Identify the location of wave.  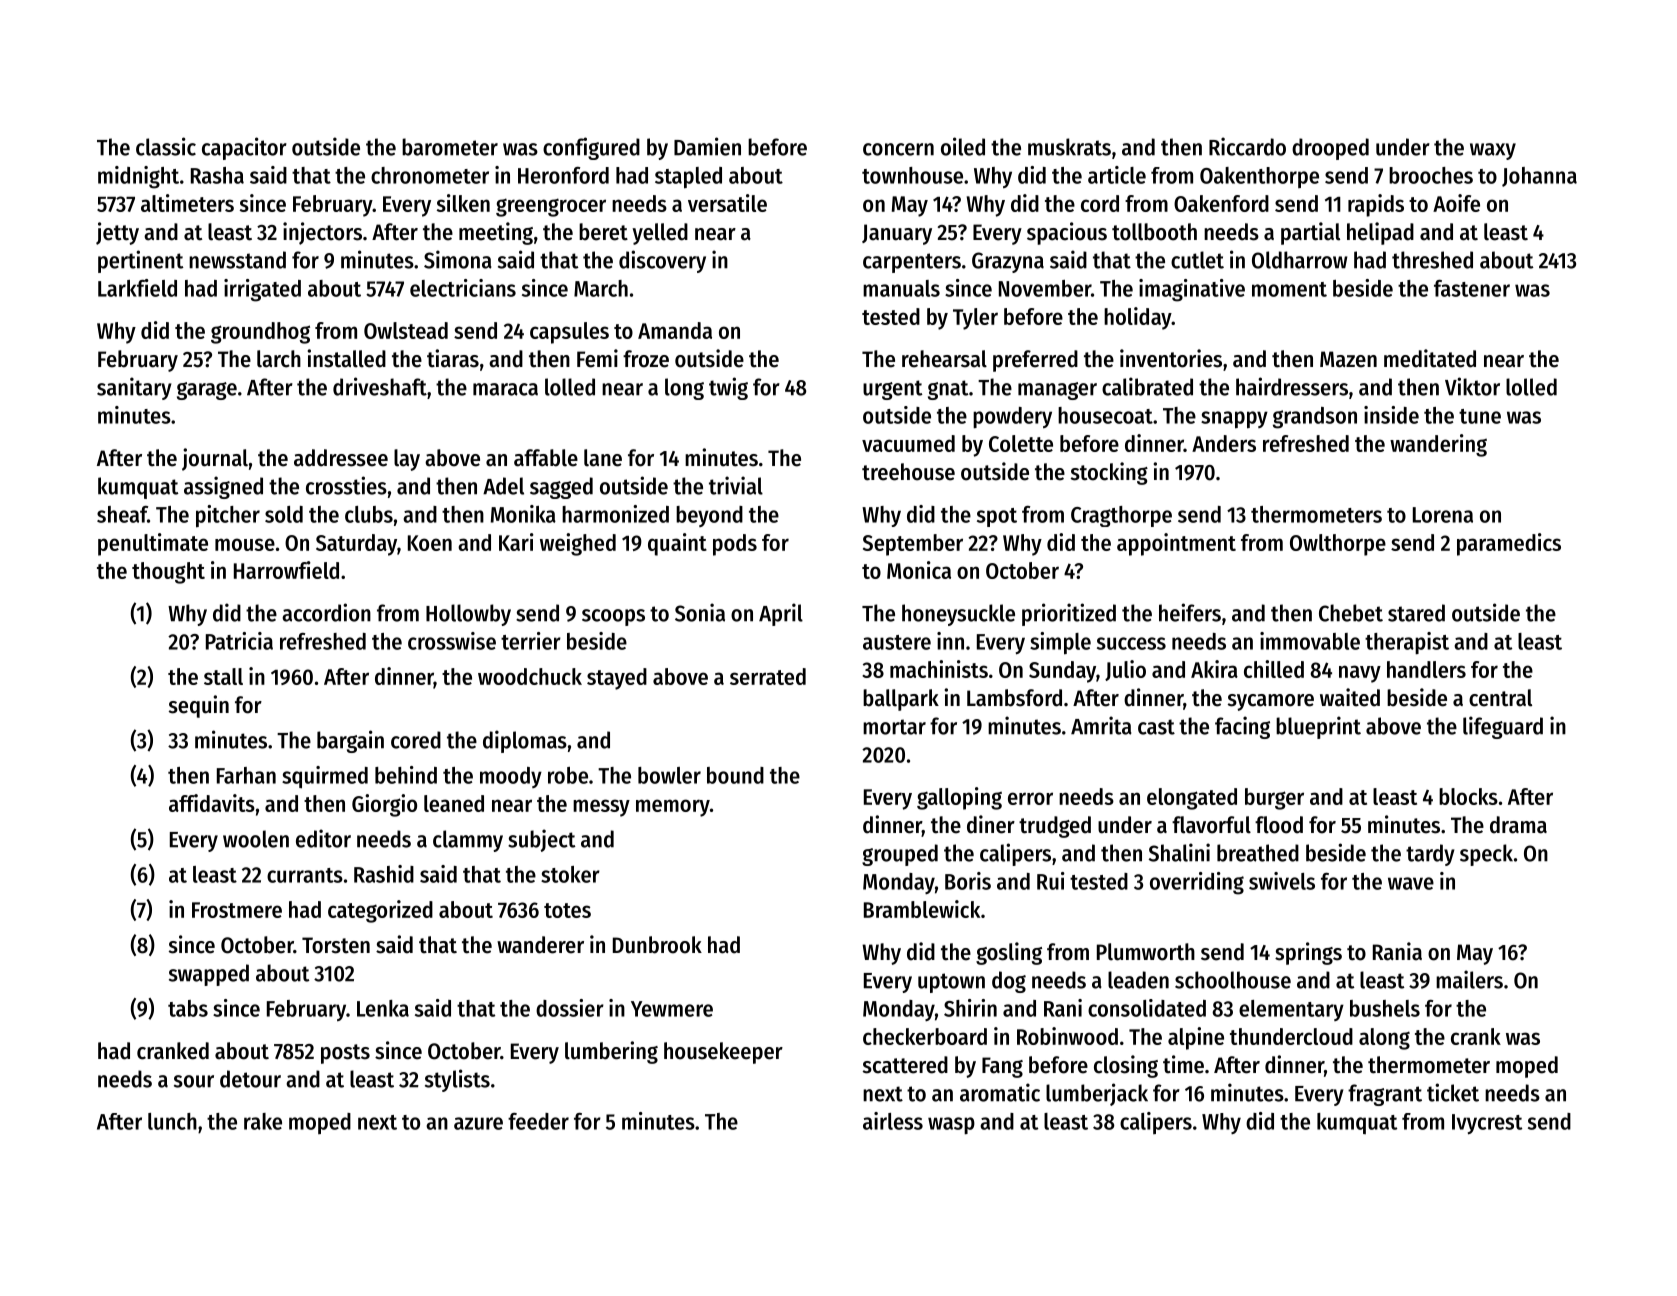
(1411, 883).
